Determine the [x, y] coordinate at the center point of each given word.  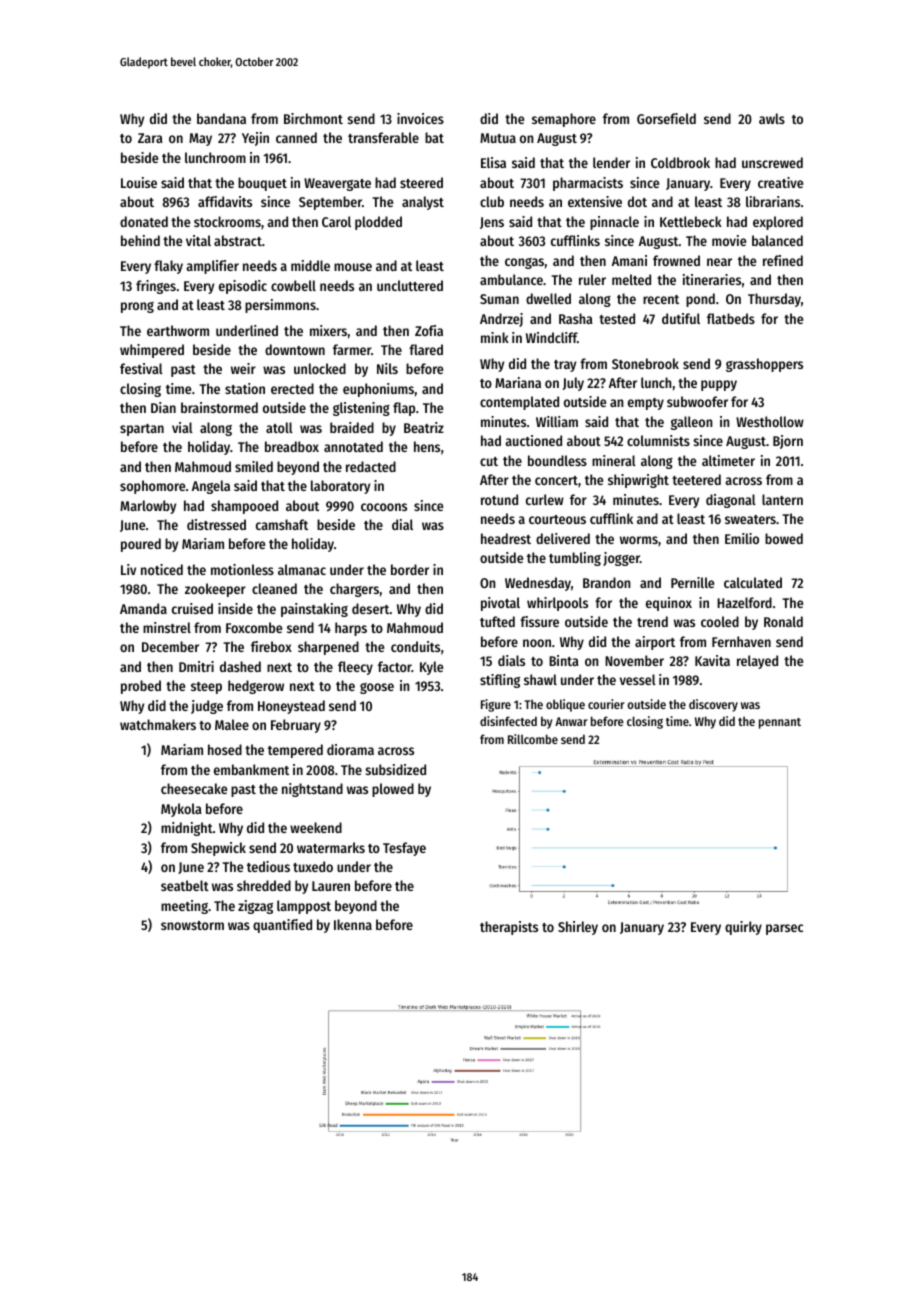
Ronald [783, 621]
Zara [150, 138]
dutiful [681, 318]
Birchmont [313, 118]
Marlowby [148, 507]
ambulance [511, 279]
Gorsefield [666, 118]
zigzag [255, 907]
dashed [240, 666]
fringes [156, 287]
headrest [506, 538]
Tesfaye [404, 849]
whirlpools [557, 604]
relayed [757, 662]
